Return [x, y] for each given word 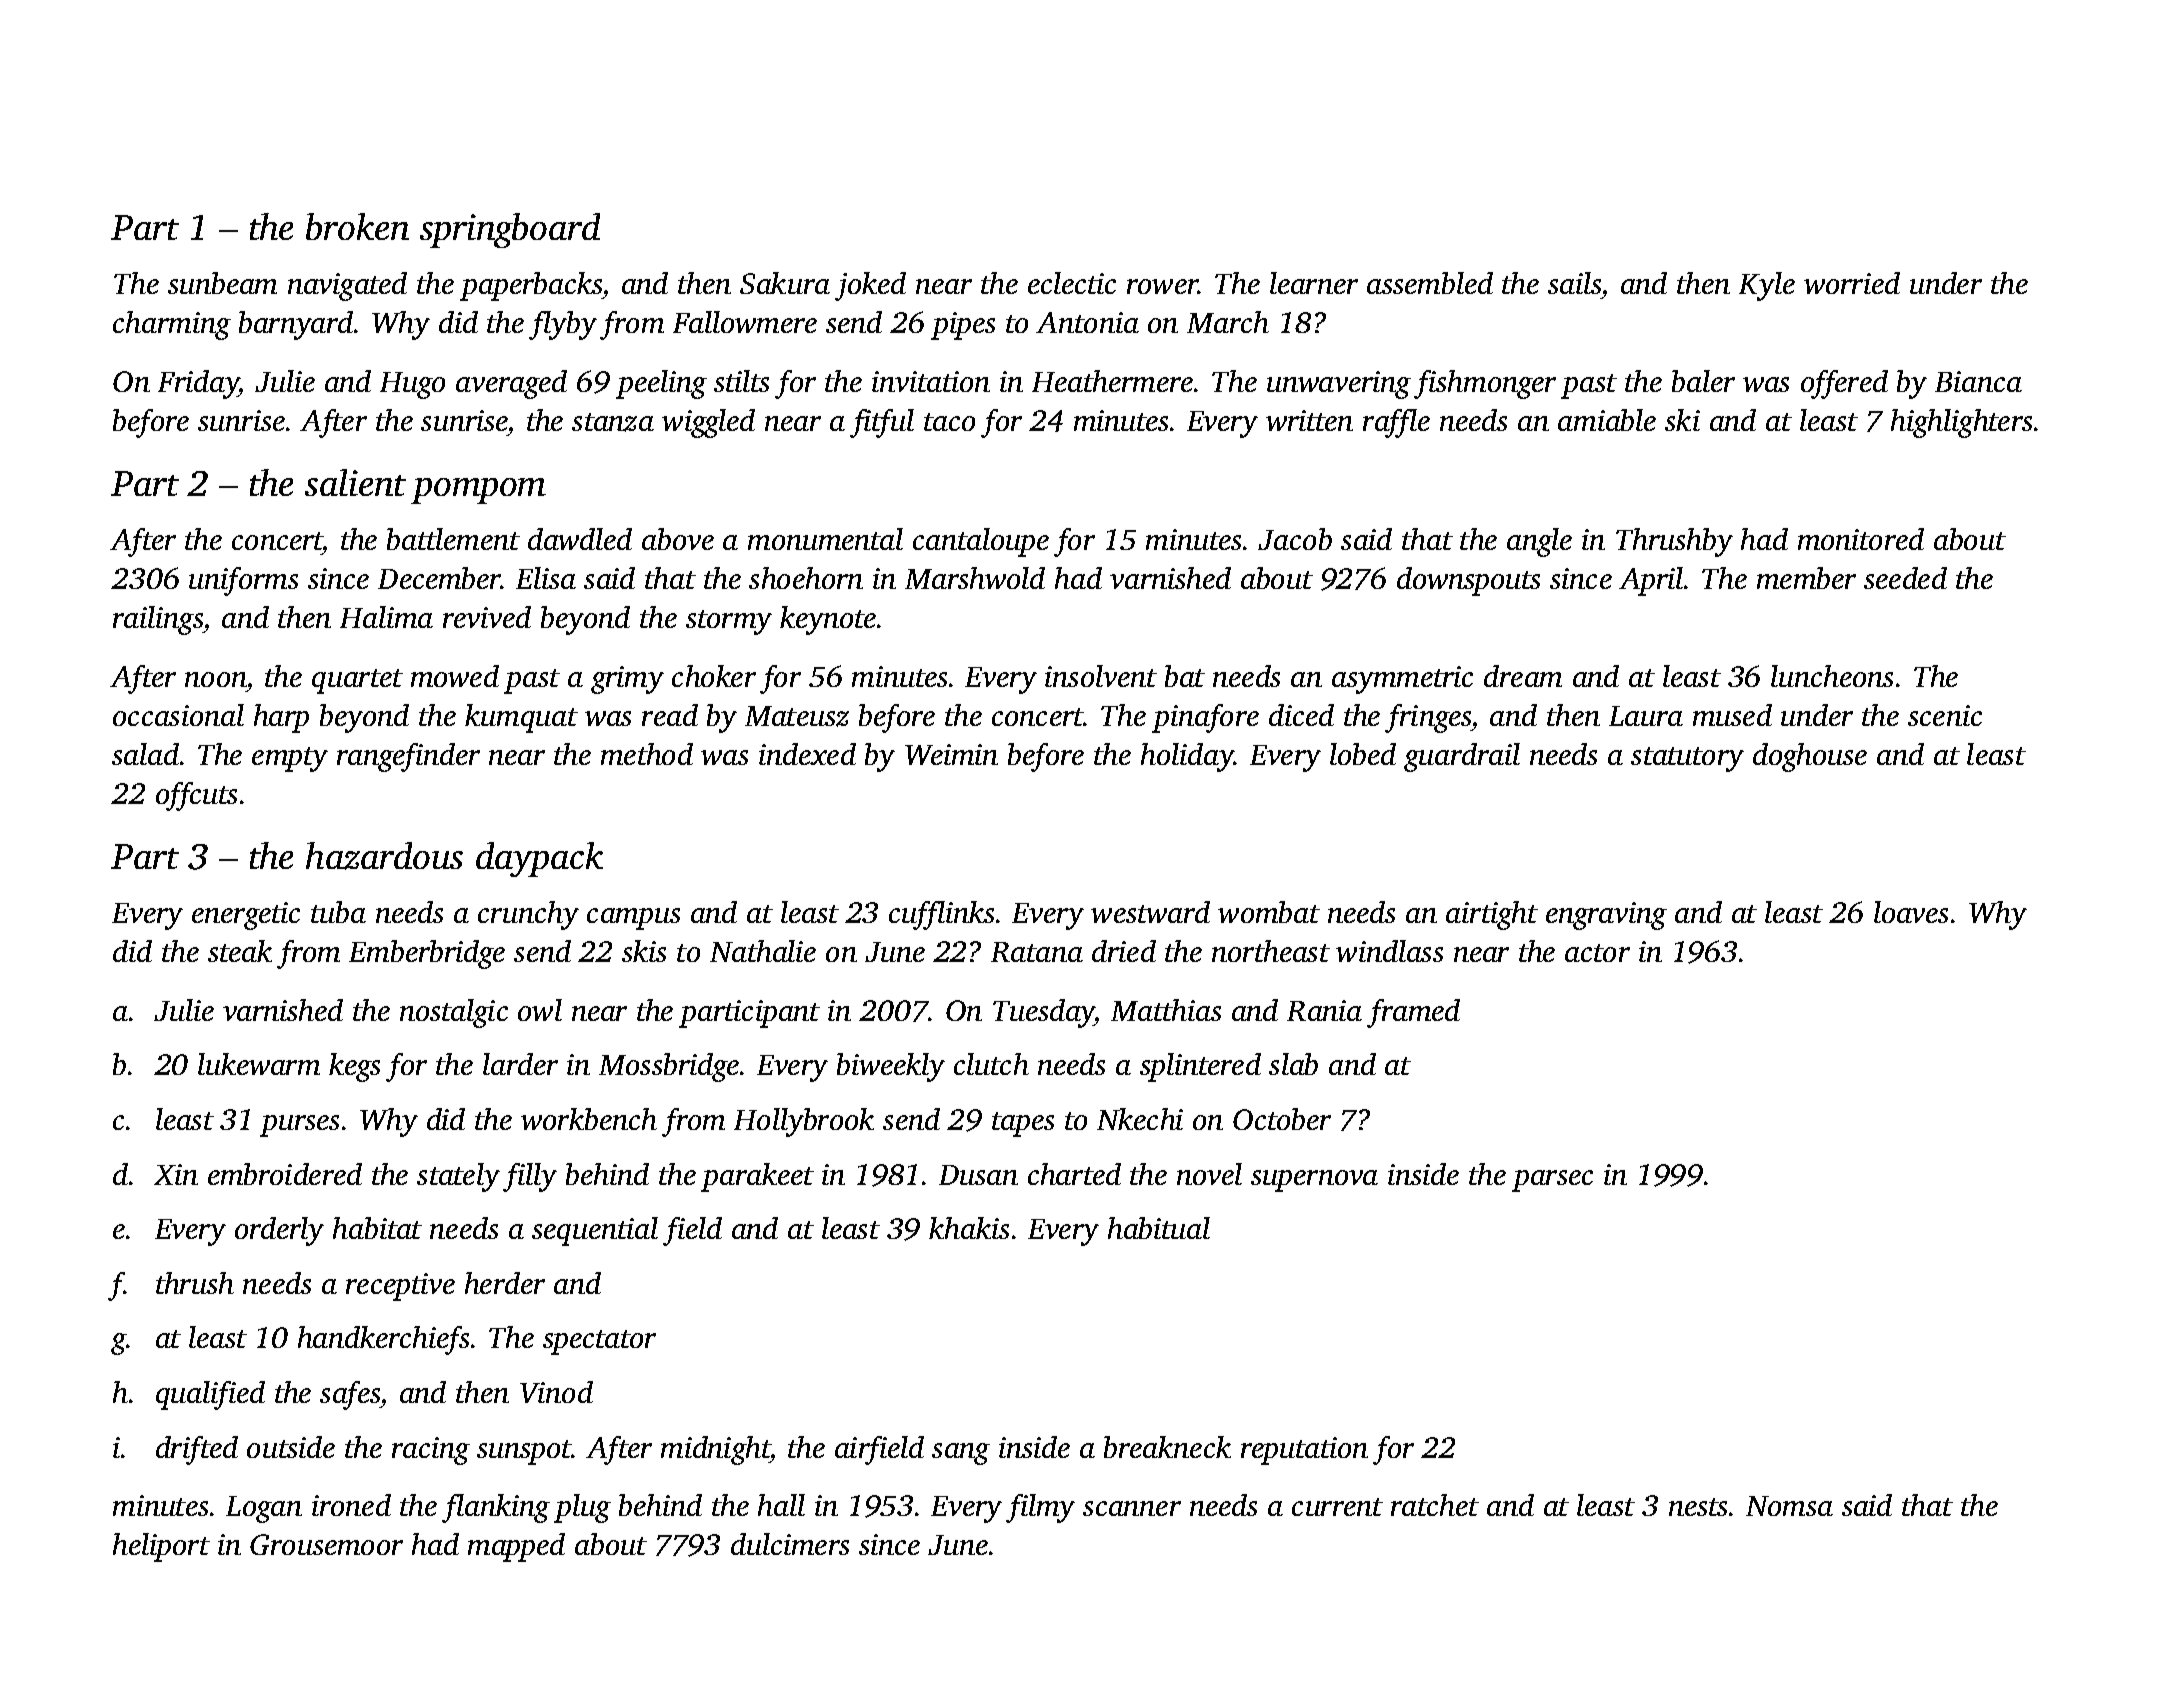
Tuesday [1044, 1013]
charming [172, 325]
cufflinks [941, 915]
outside [291, 1447]
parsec [1552, 1181]
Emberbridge [427, 954]
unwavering [1339, 385]
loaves [1911, 912]
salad [145, 754]
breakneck [1167, 1447]
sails [1574, 283]
